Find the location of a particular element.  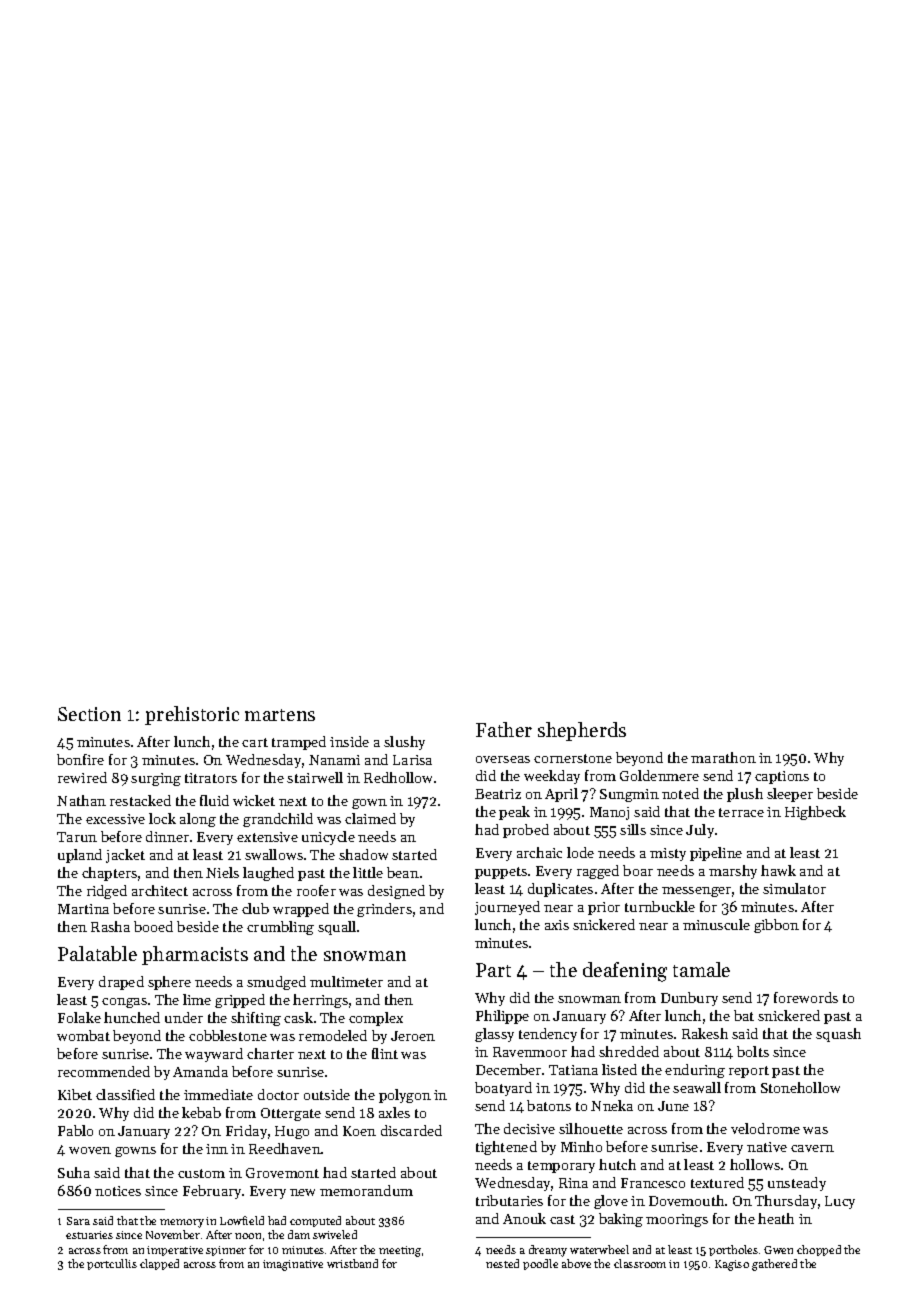

poodle is located at coordinates (540, 1264).
